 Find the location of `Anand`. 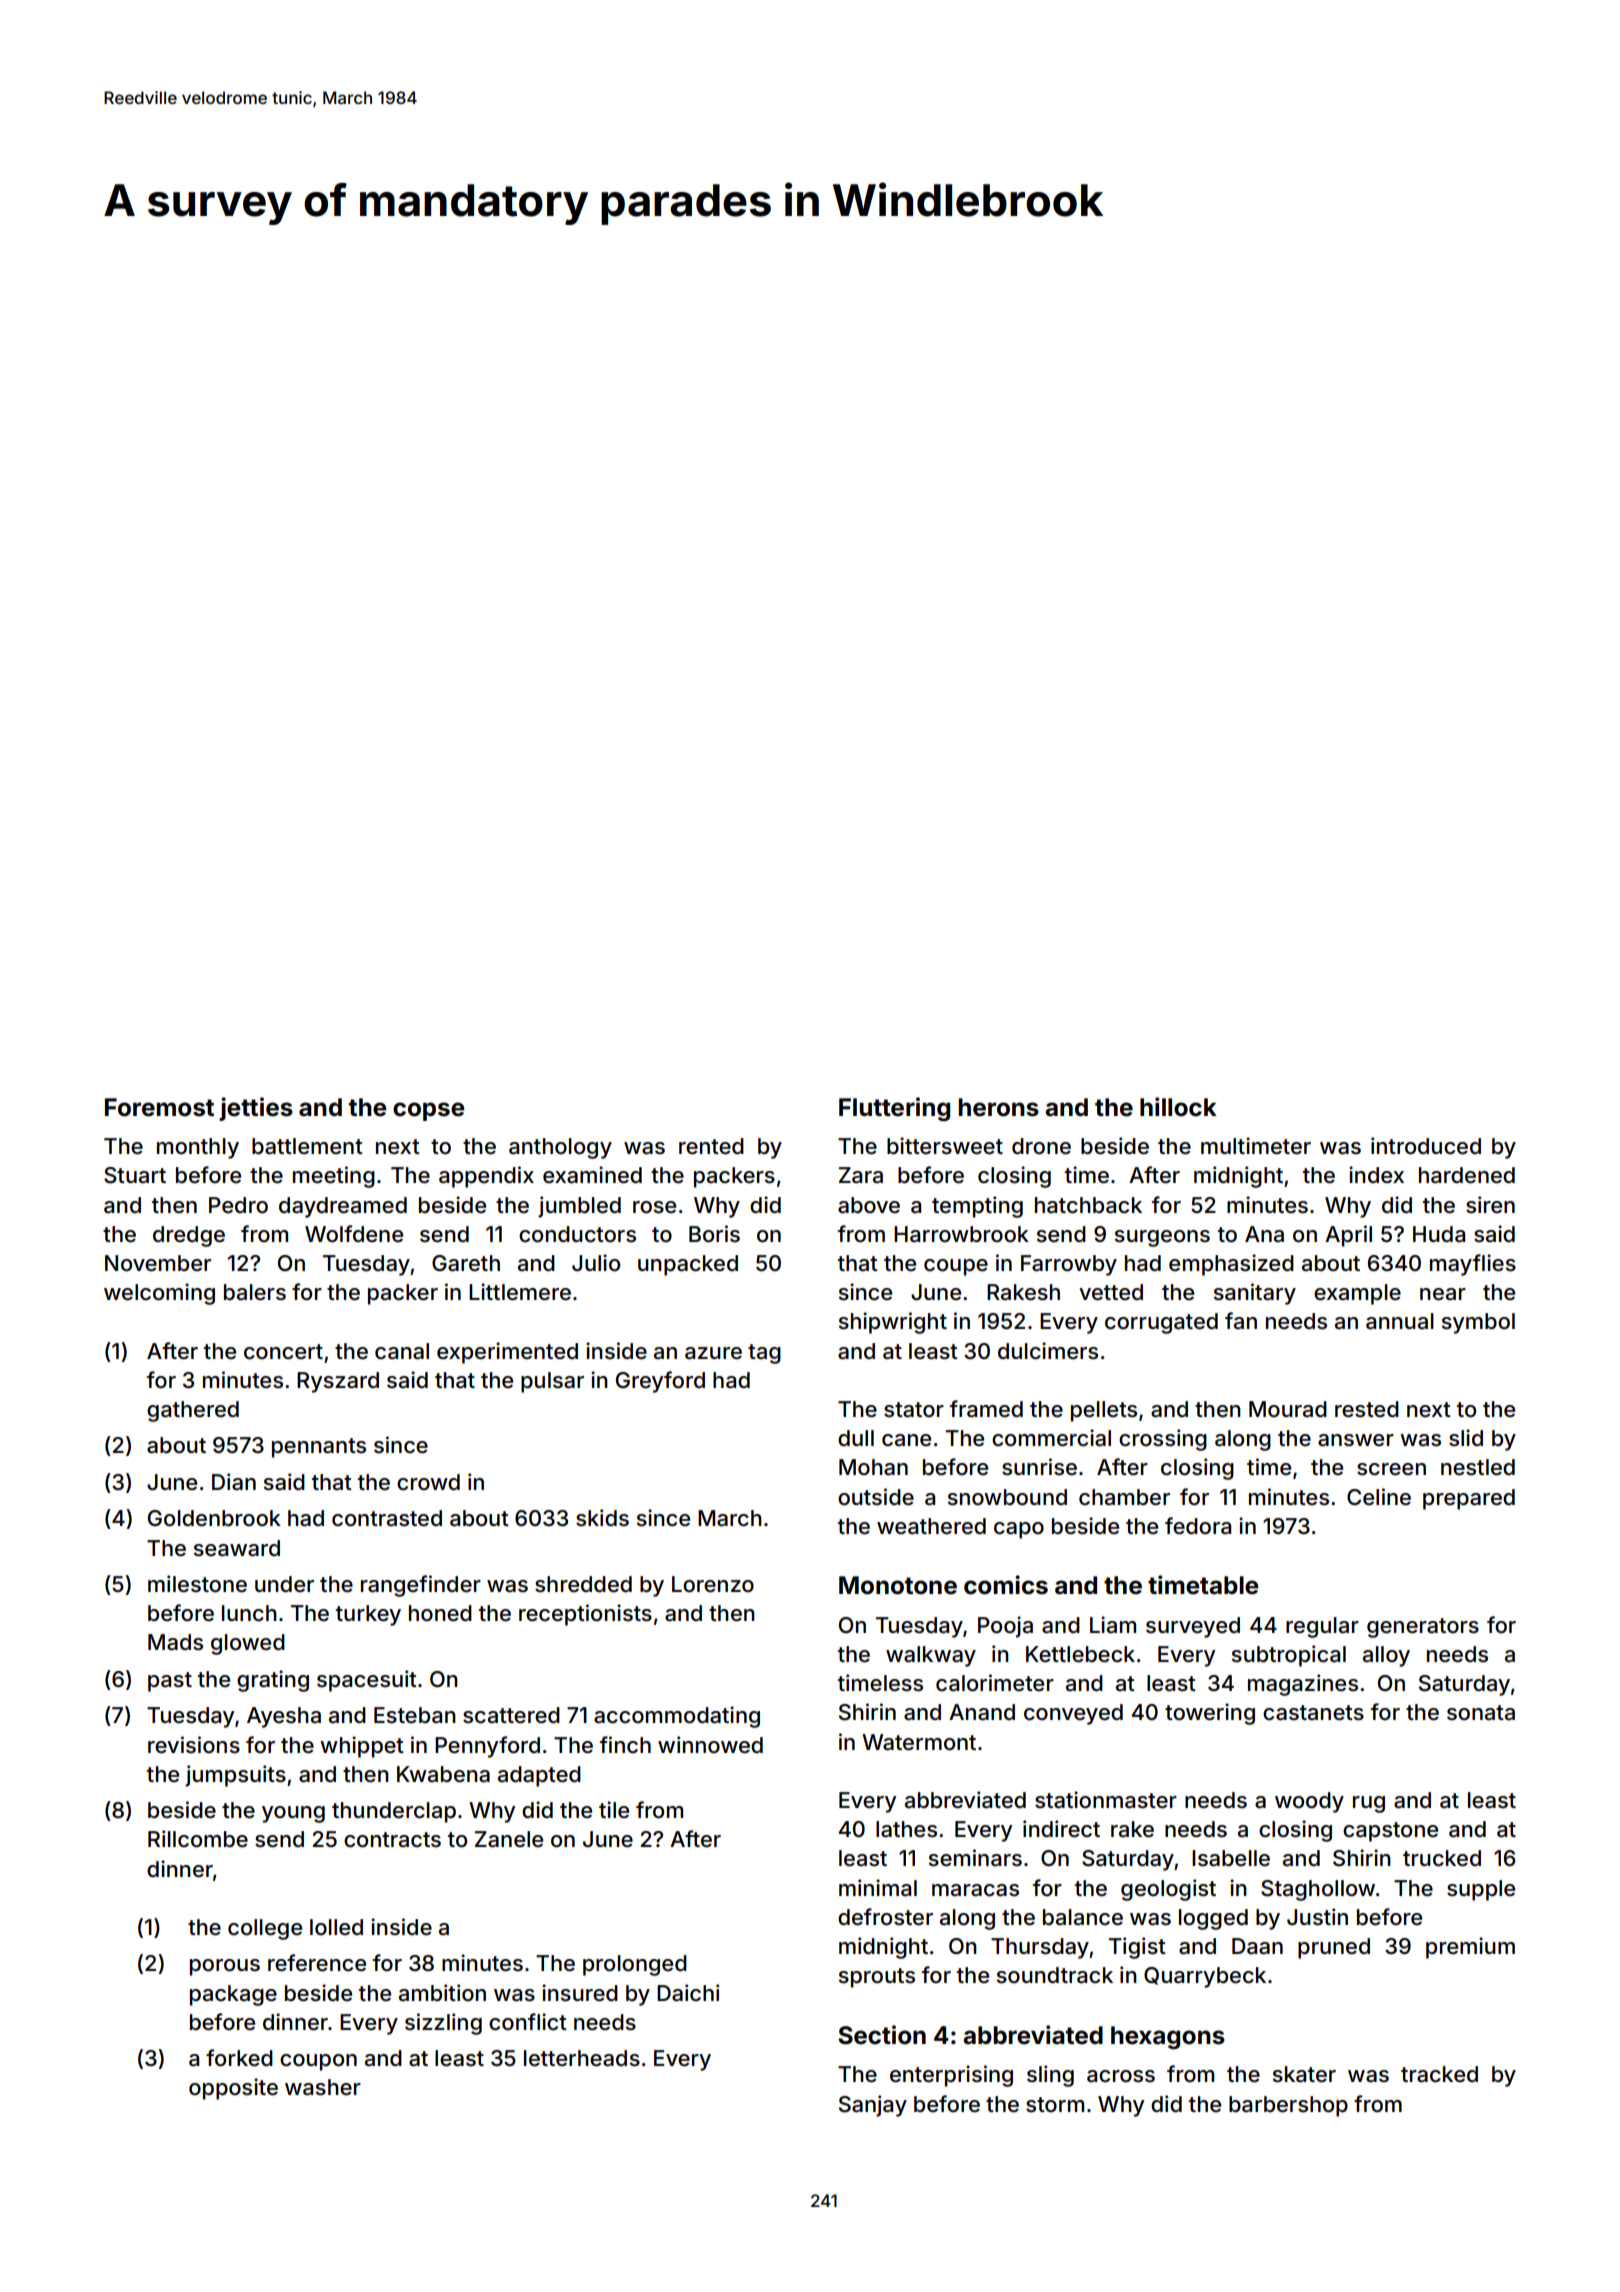

Anand is located at coordinates (982, 1712).
